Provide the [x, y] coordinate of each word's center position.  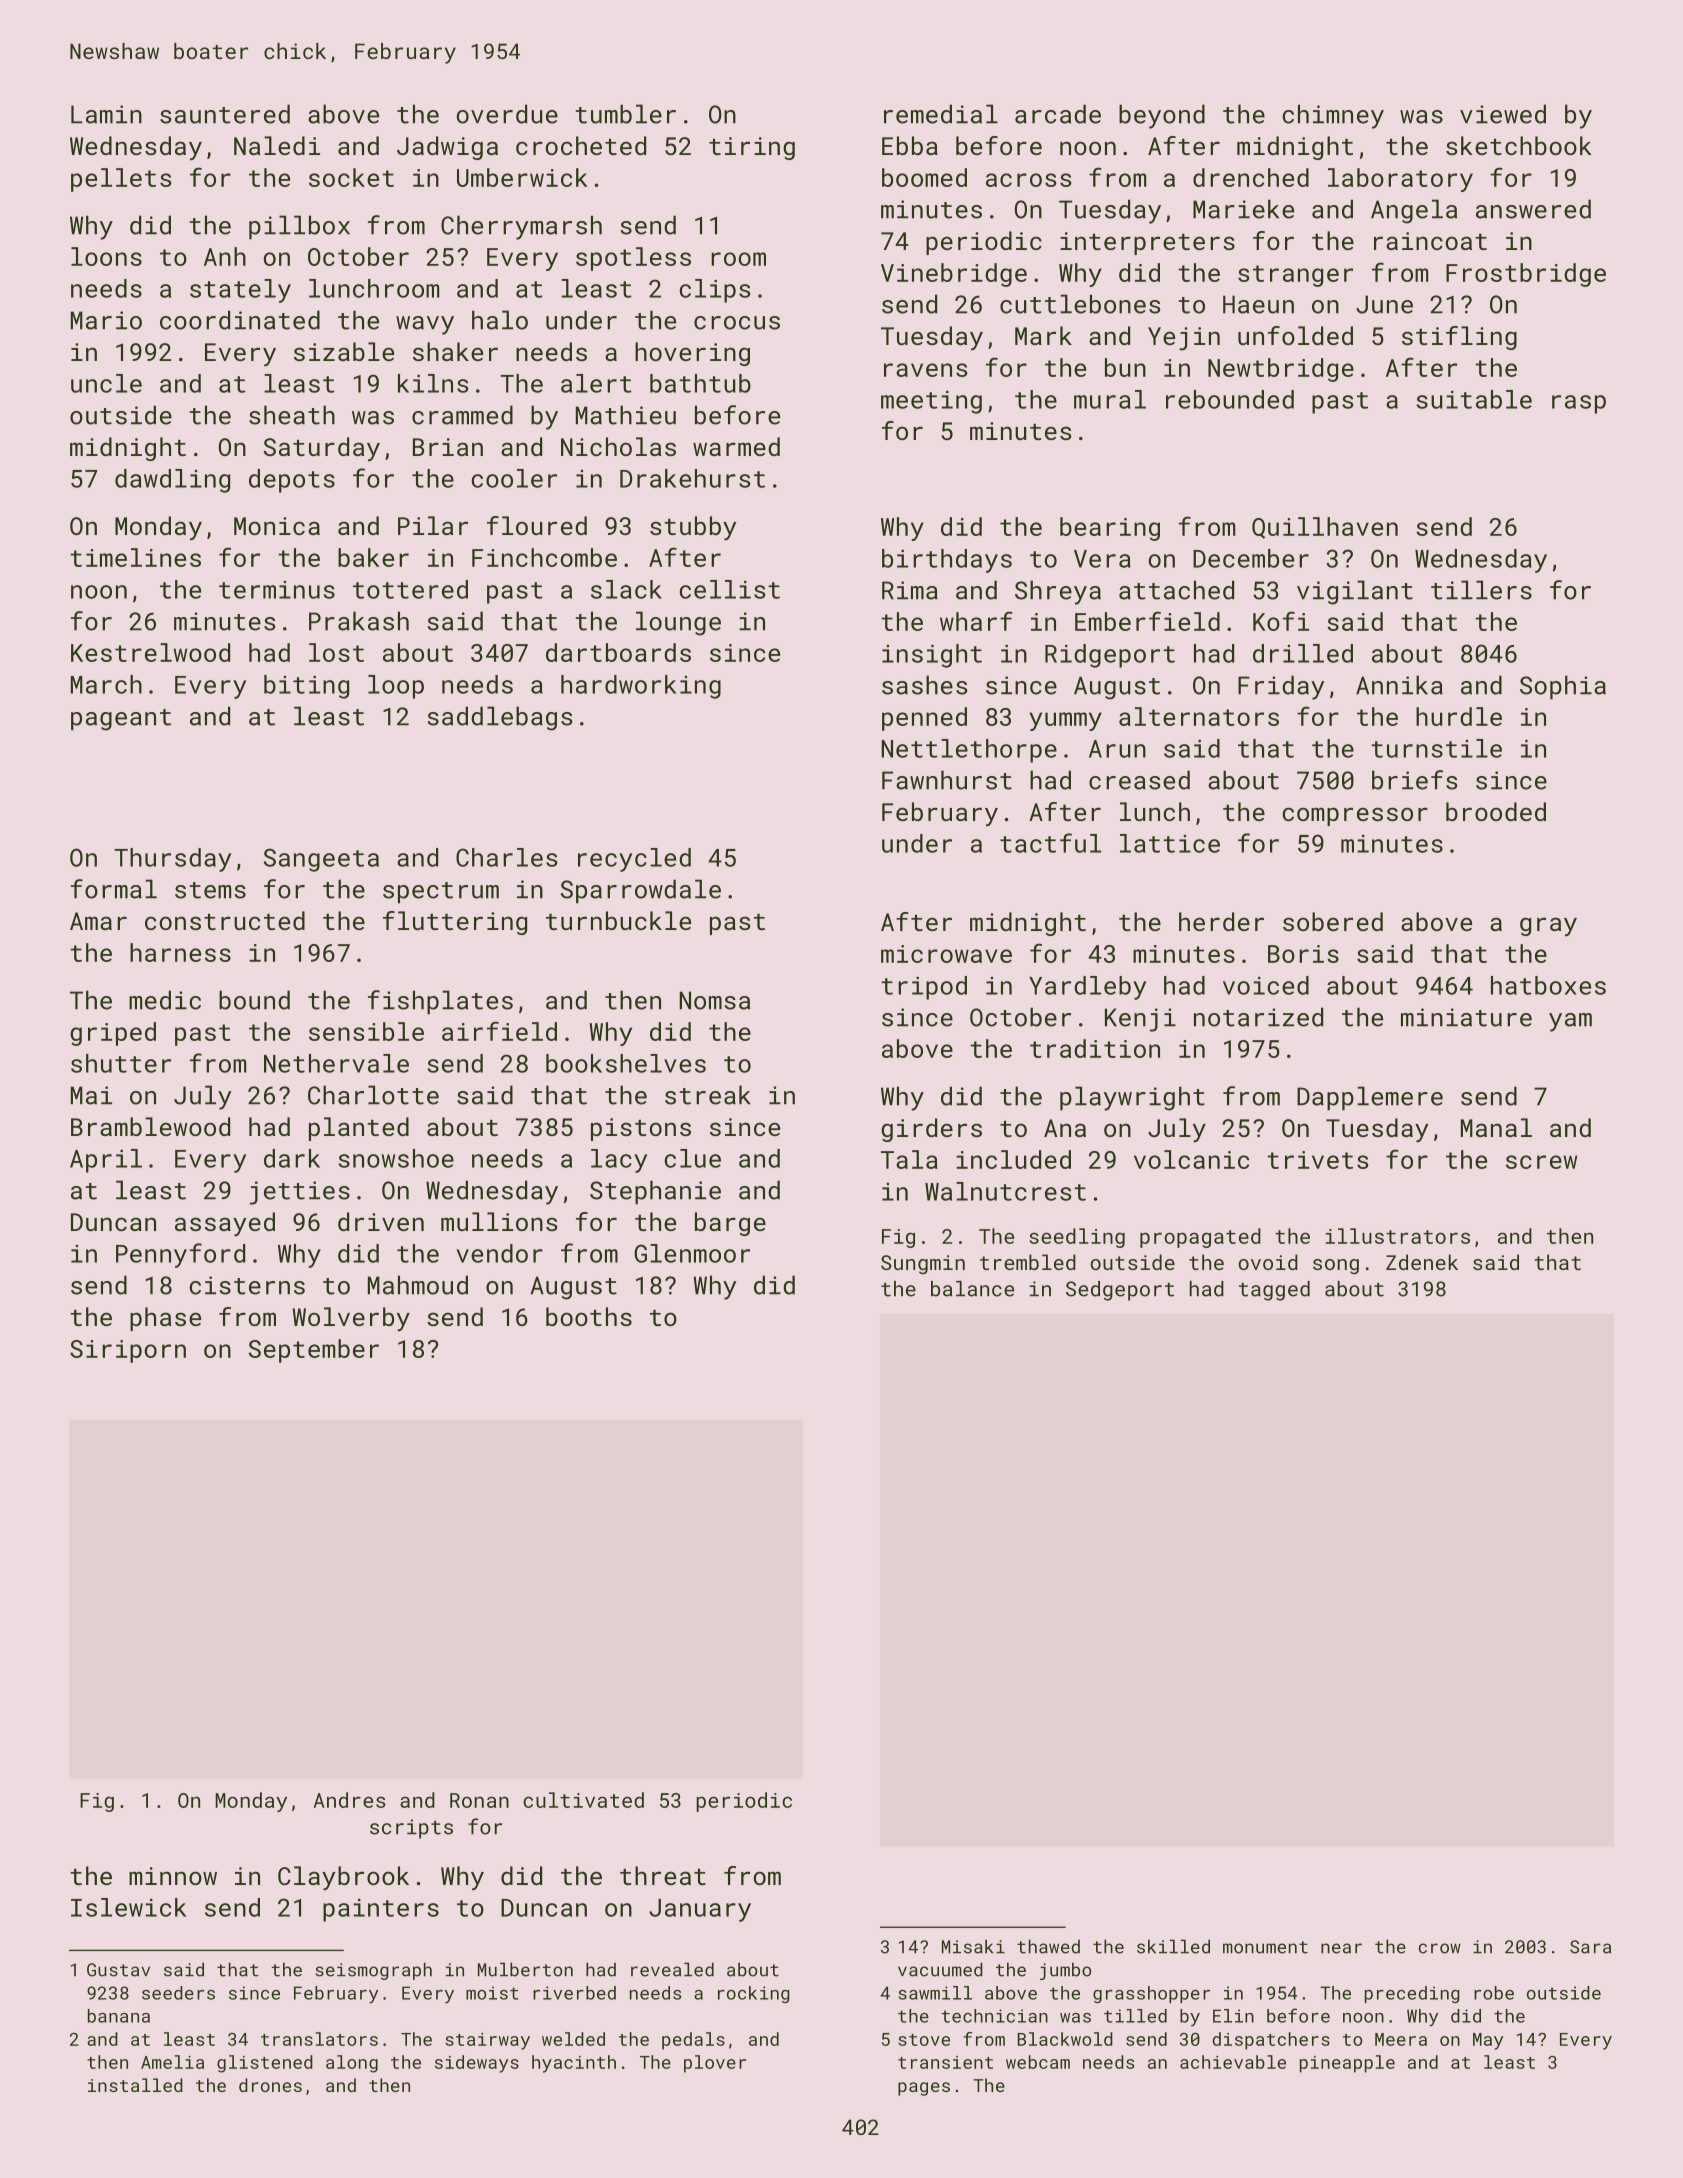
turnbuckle [618, 920]
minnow [173, 1876]
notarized [1258, 1017]
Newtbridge [1281, 370]
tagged [1274, 1291]
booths [589, 1316]
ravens [925, 370]
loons [106, 256]
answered [1533, 209]
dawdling [172, 481]
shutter [121, 1063]
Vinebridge [954, 275]
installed [135, 2085]
